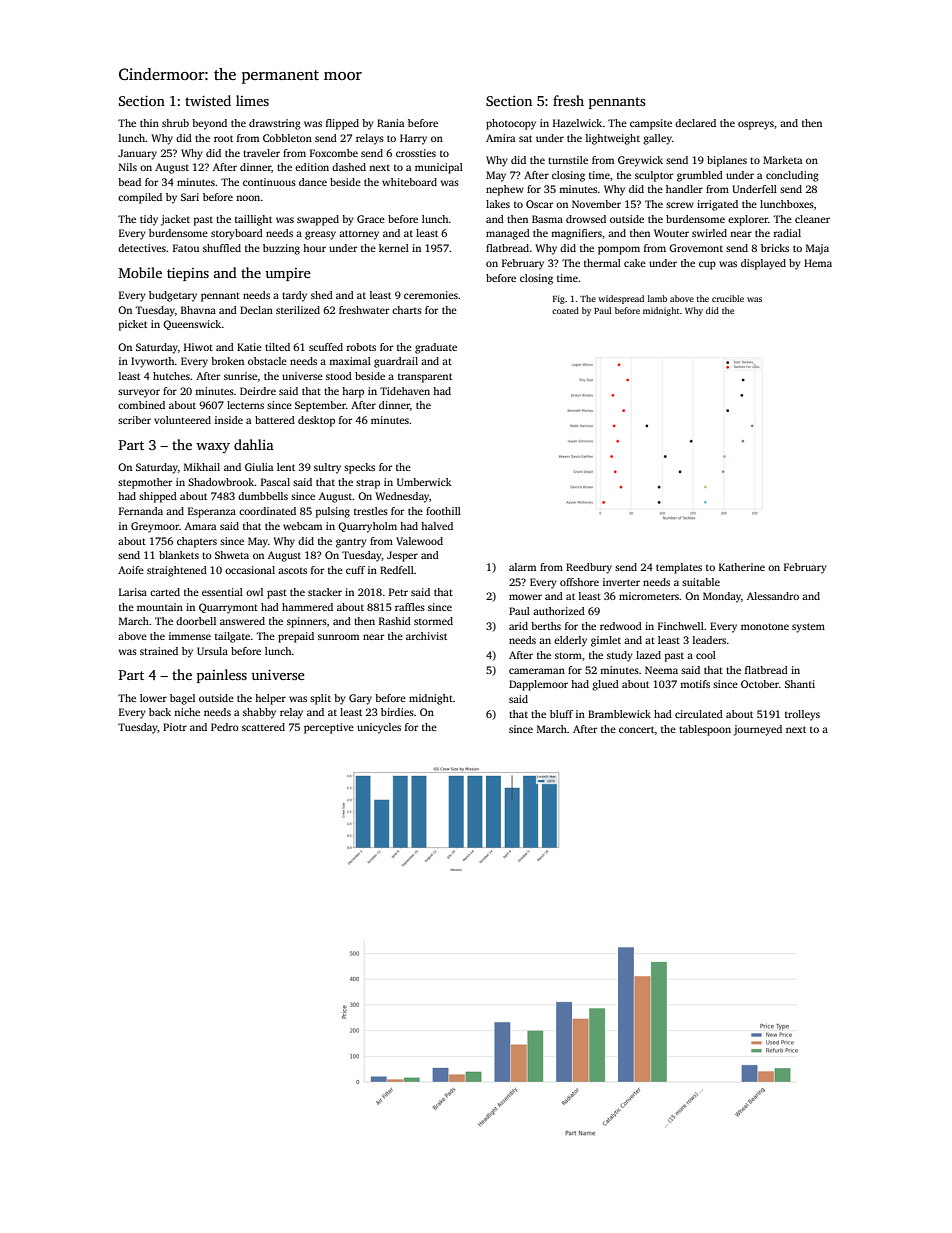 Image resolution: width=952 pixels, height=1233 pixels. What do you see at coordinates (525, 597) in the page?
I see `mower` at bounding box center [525, 597].
